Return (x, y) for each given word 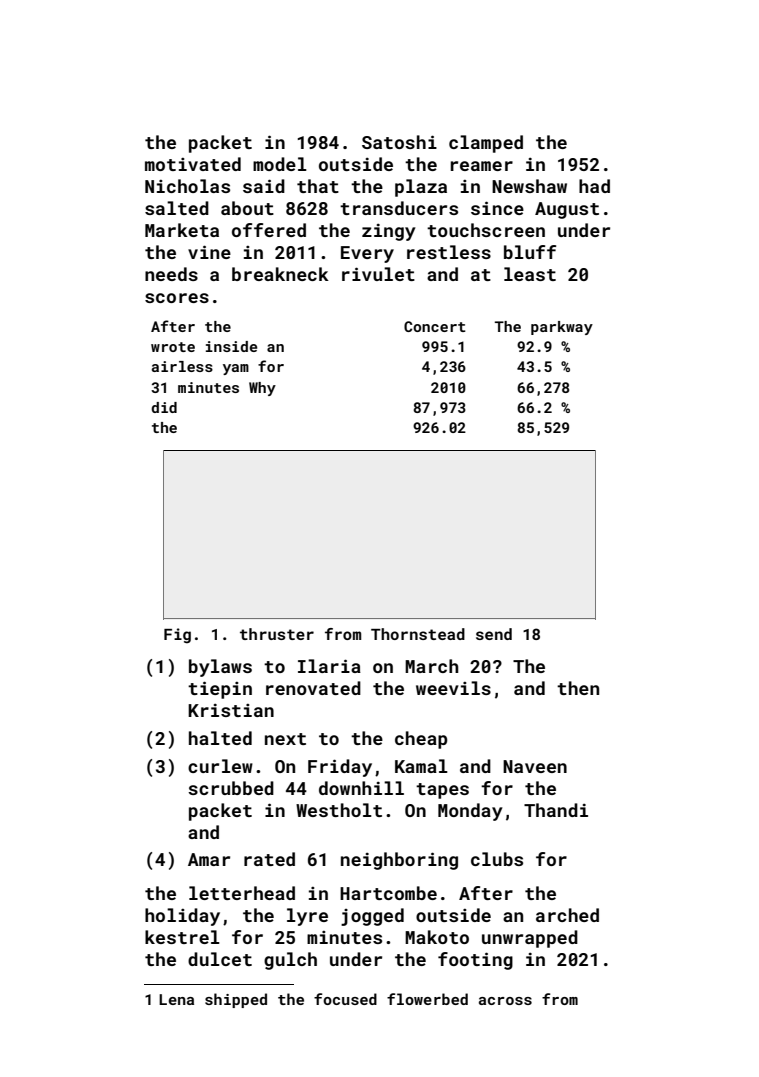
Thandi (556, 810)
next (285, 739)
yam (236, 369)
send (494, 634)
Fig (177, 636)
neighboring (399, 861)
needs (171, 274)
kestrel (182, 937)
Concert (435, 326)
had (594, 186)
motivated (193, 164)
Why (262, 389)
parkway (562, 328)
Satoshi (399, 142)
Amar (209, 859)
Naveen (535, 766)
